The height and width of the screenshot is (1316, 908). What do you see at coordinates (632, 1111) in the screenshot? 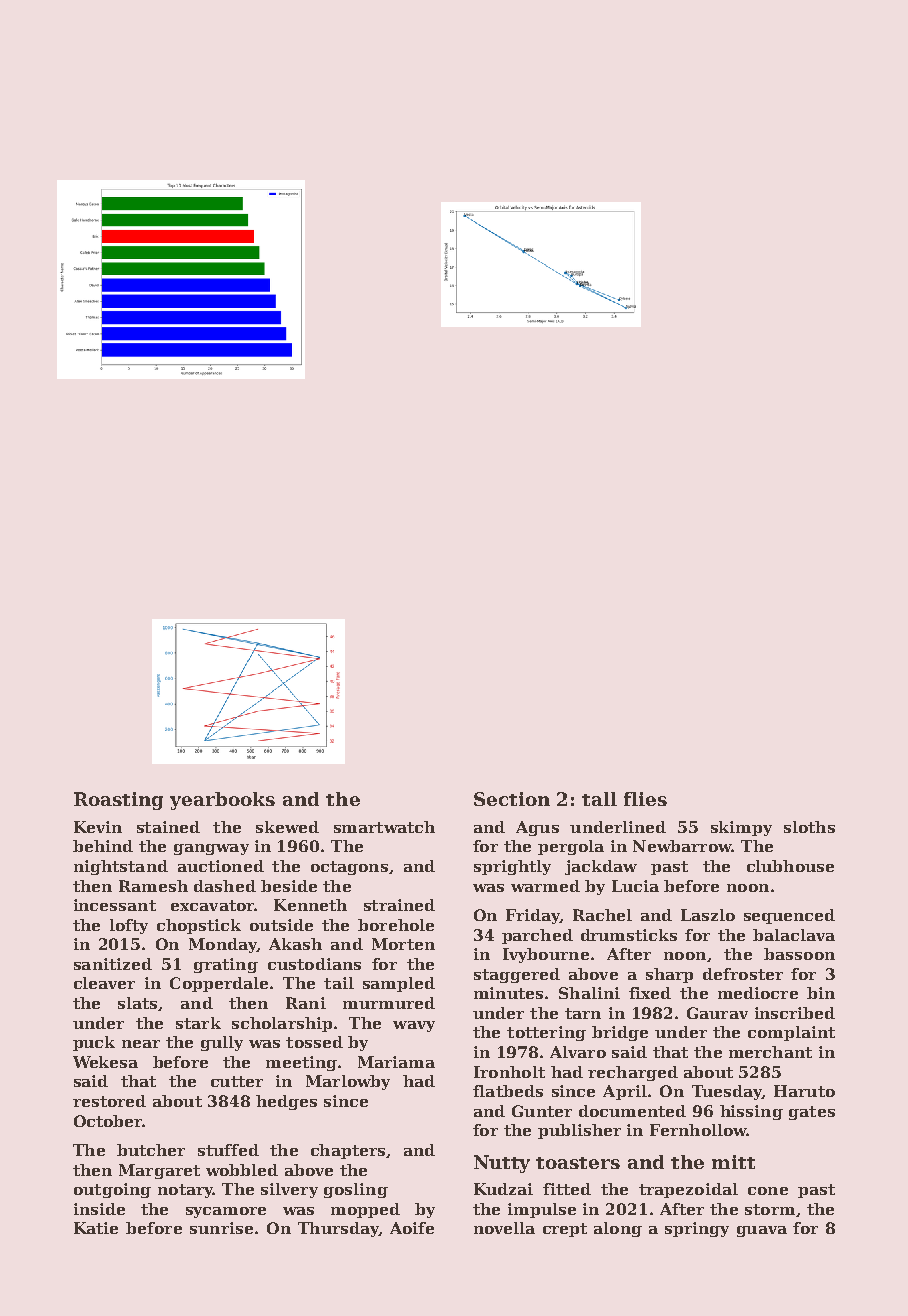
I see `documented` at bounding box center [632, 1111].
